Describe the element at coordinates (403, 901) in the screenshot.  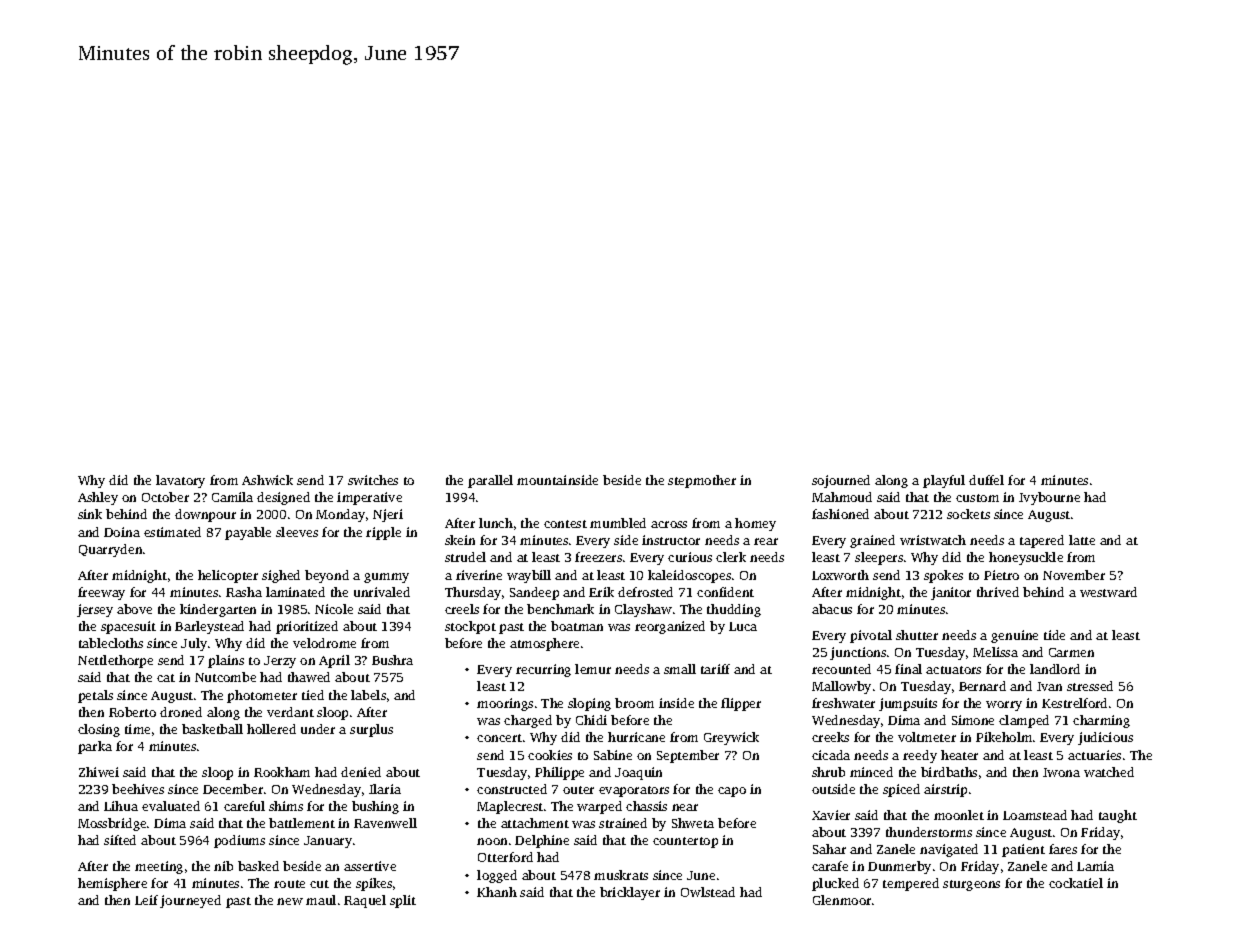
I see `split` at that location.
